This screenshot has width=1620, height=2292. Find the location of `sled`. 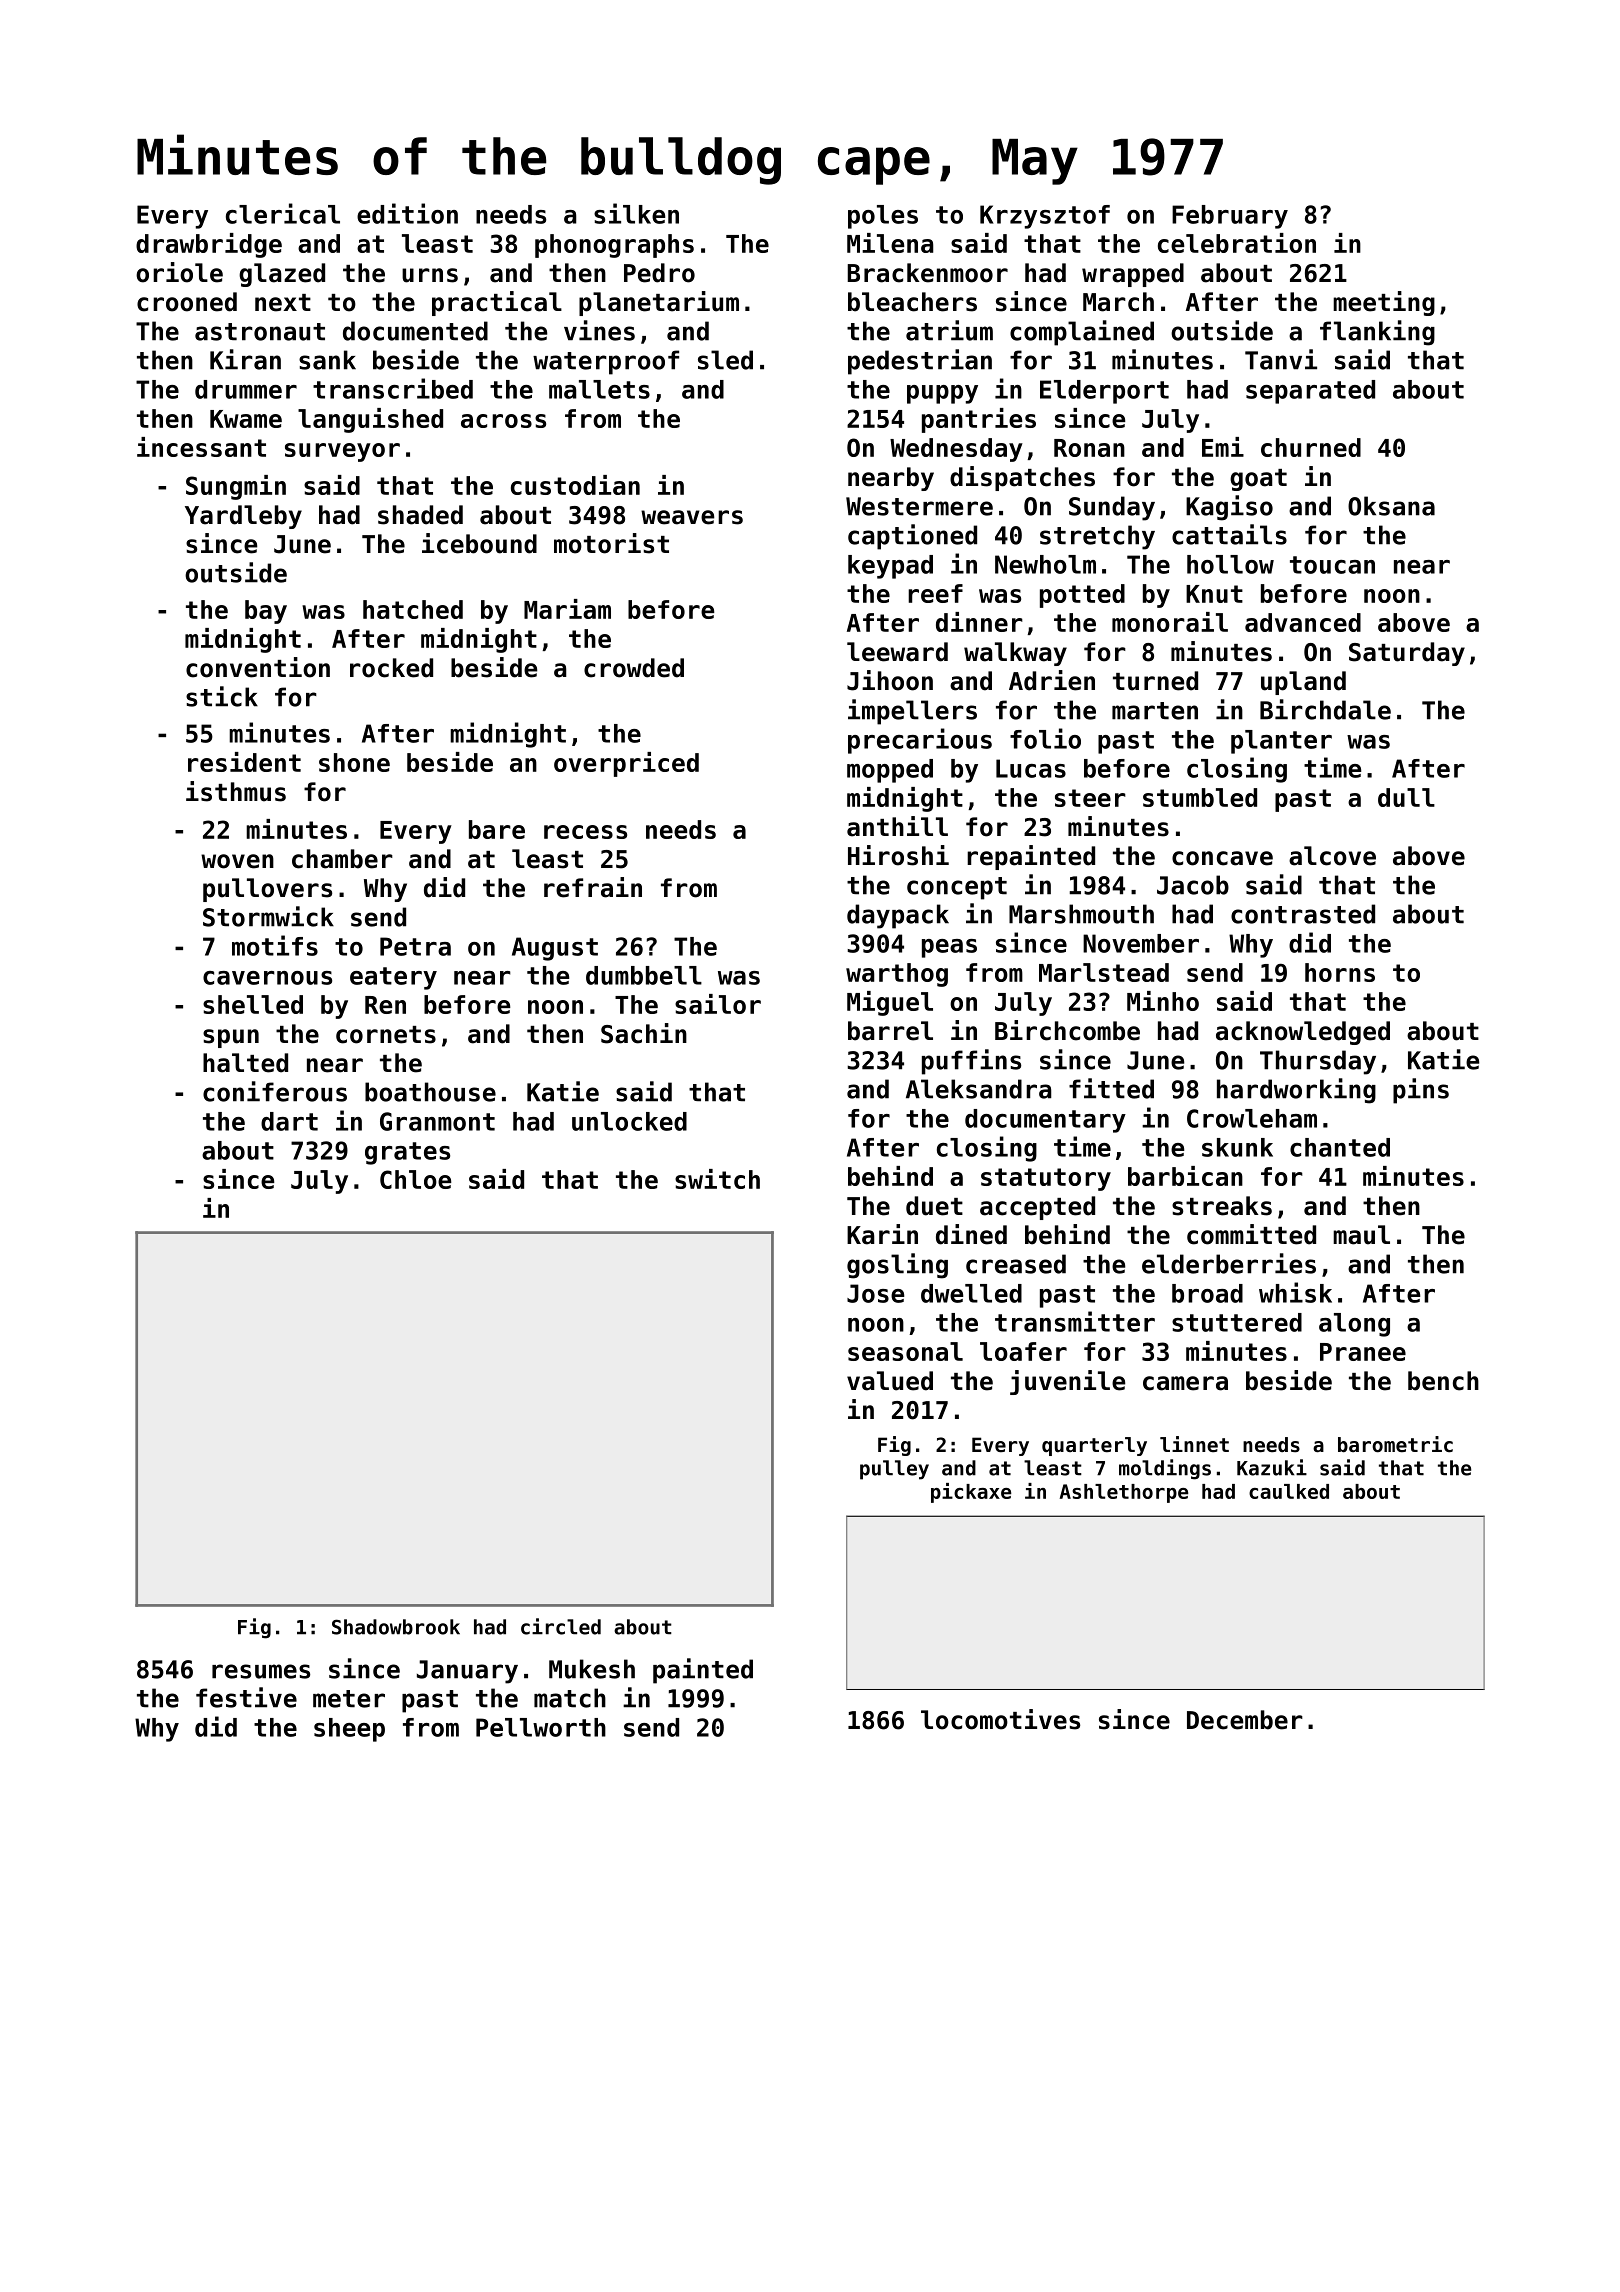

sled is located at coordinates (725, 360).
